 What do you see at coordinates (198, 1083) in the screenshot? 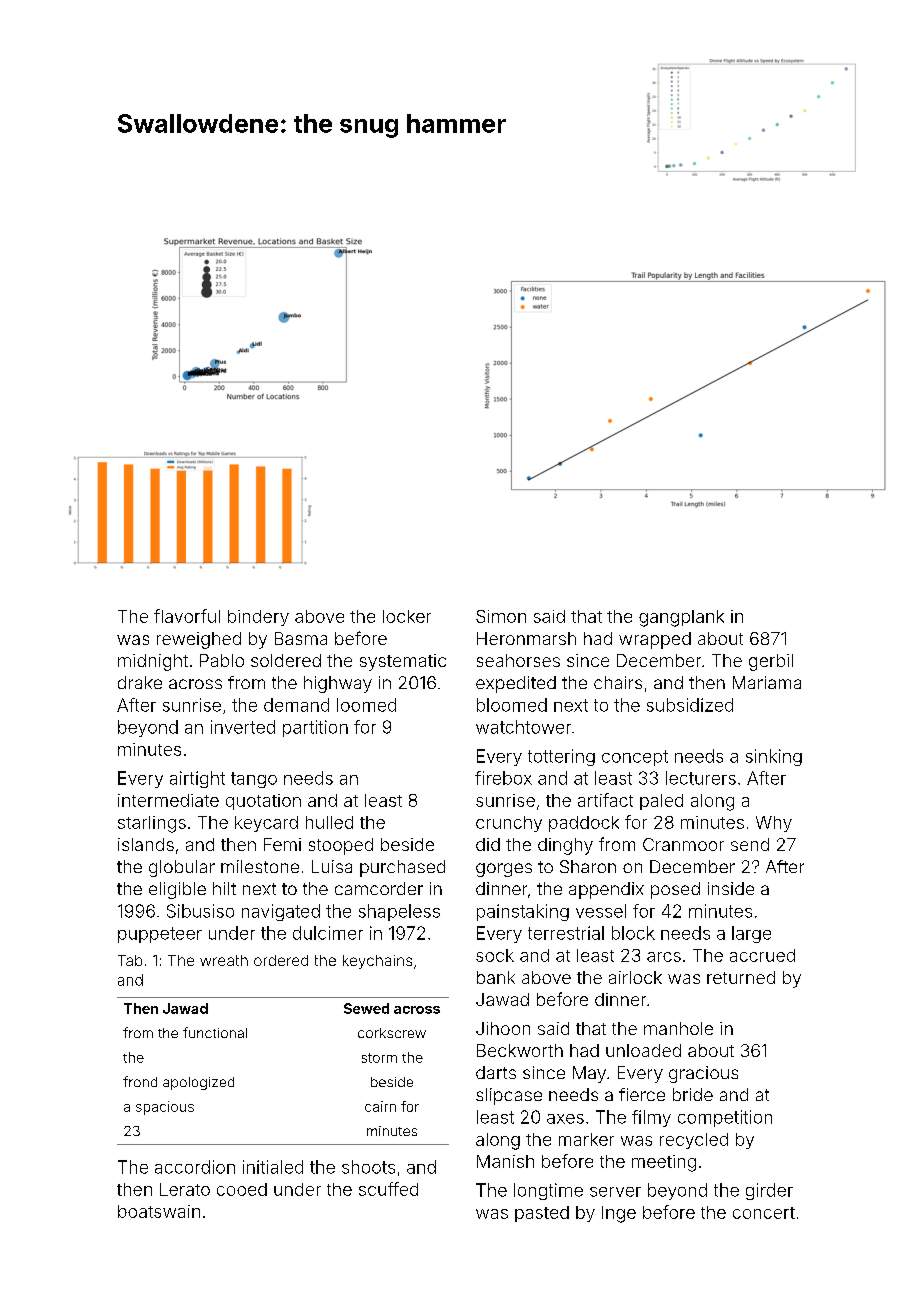
I see `apologized` at bounding box center [198, 1083].
